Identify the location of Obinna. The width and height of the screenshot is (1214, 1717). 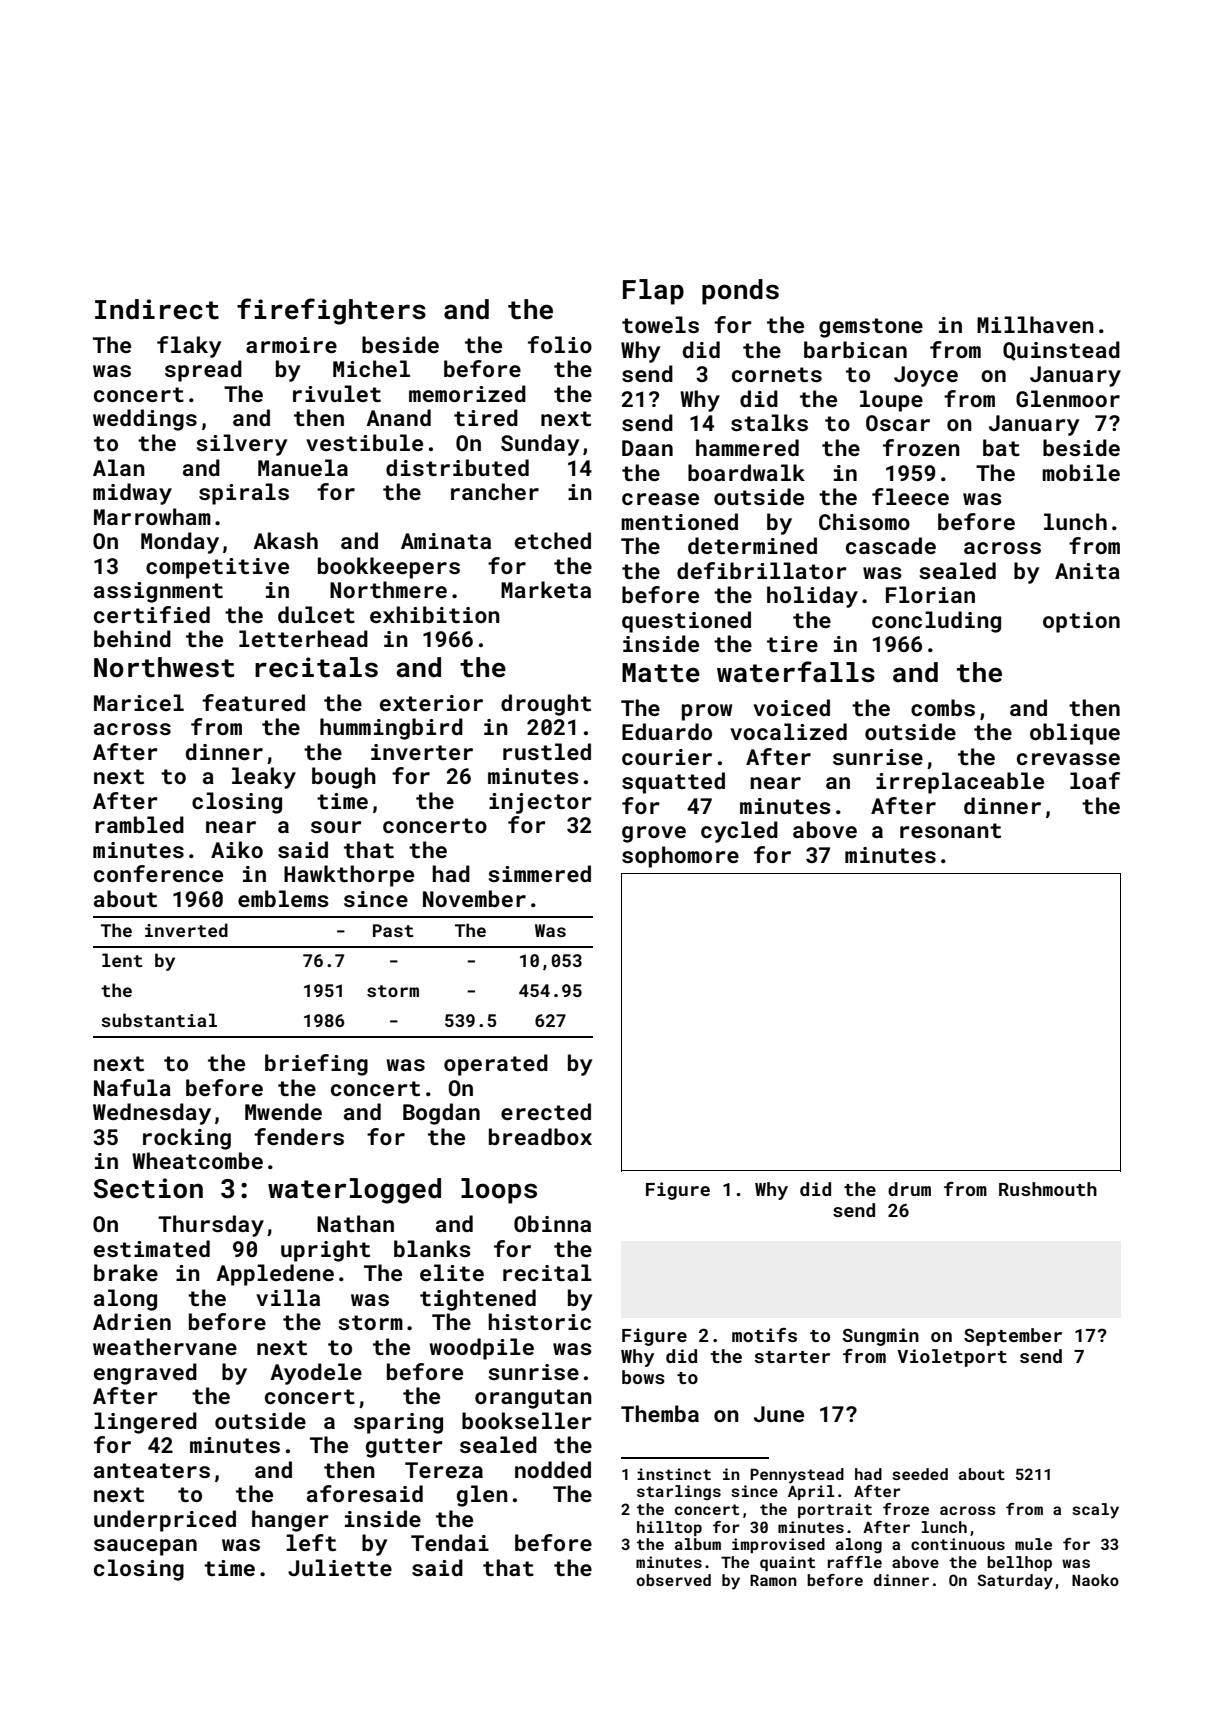
(552, 1223).
